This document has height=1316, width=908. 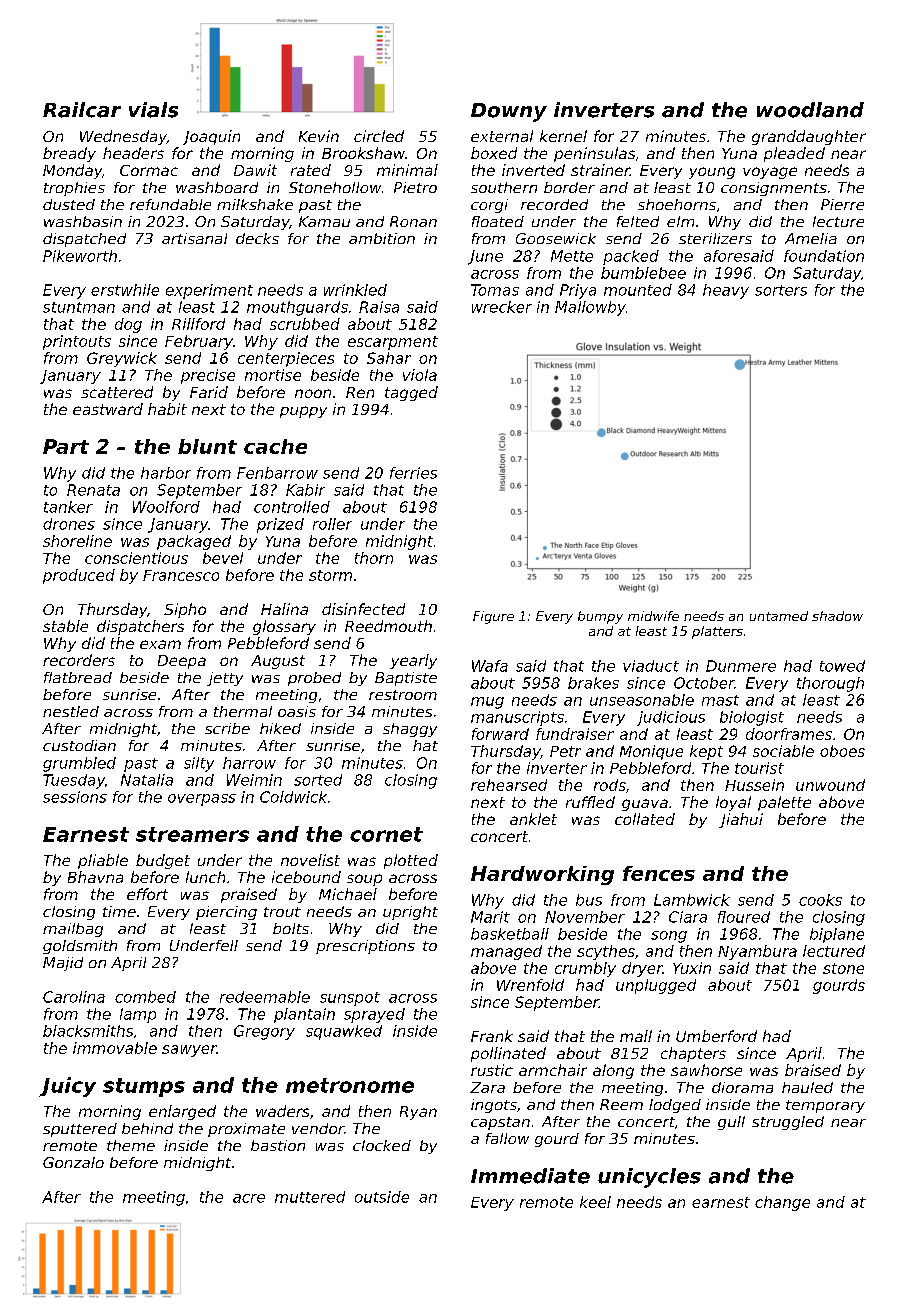 What do you see at coordinates (741, 820) in the document?
I see `Jiahui` at bounding box center [741, 820].
